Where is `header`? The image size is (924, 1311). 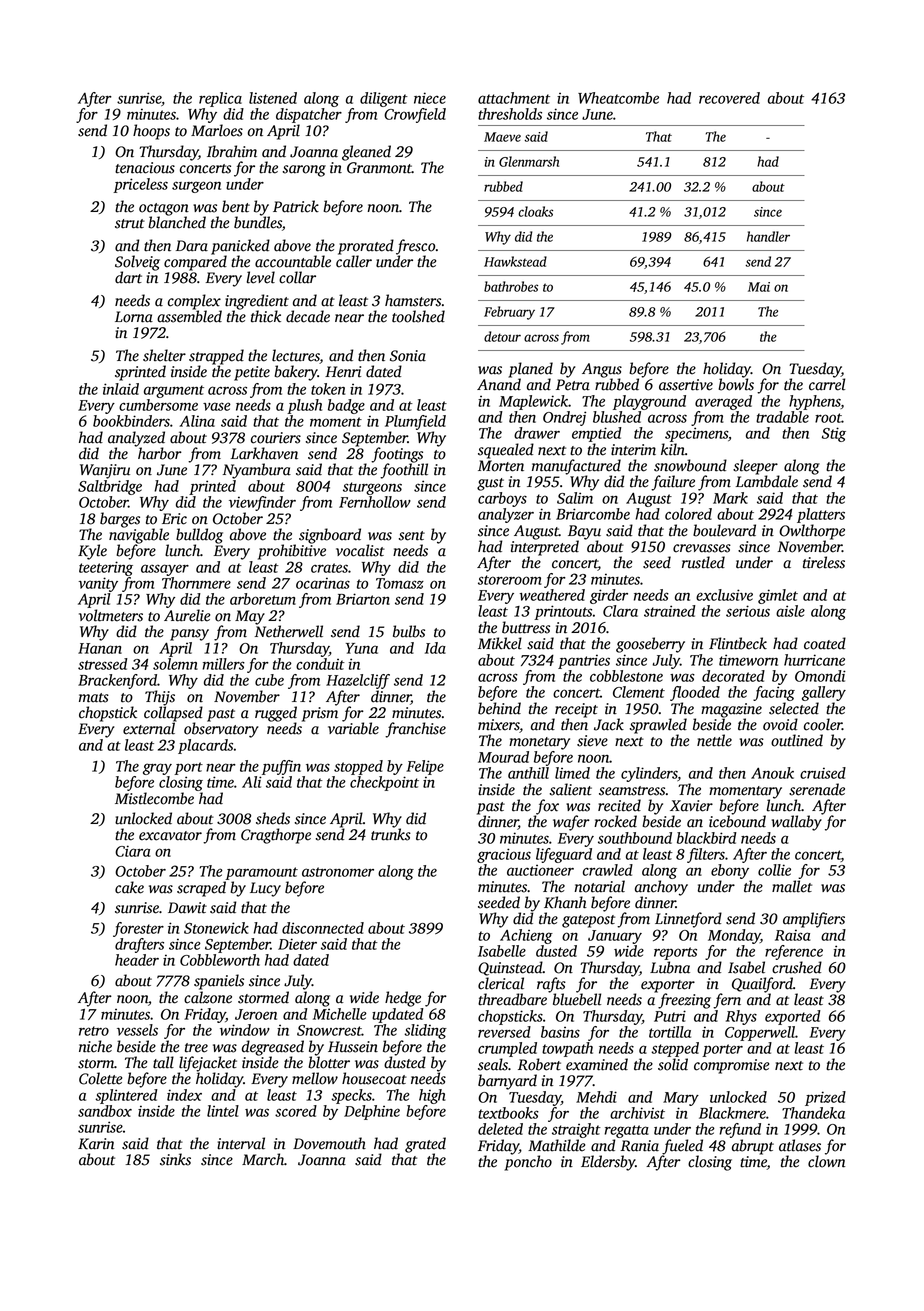 header is located at coordinates (137, 960).
